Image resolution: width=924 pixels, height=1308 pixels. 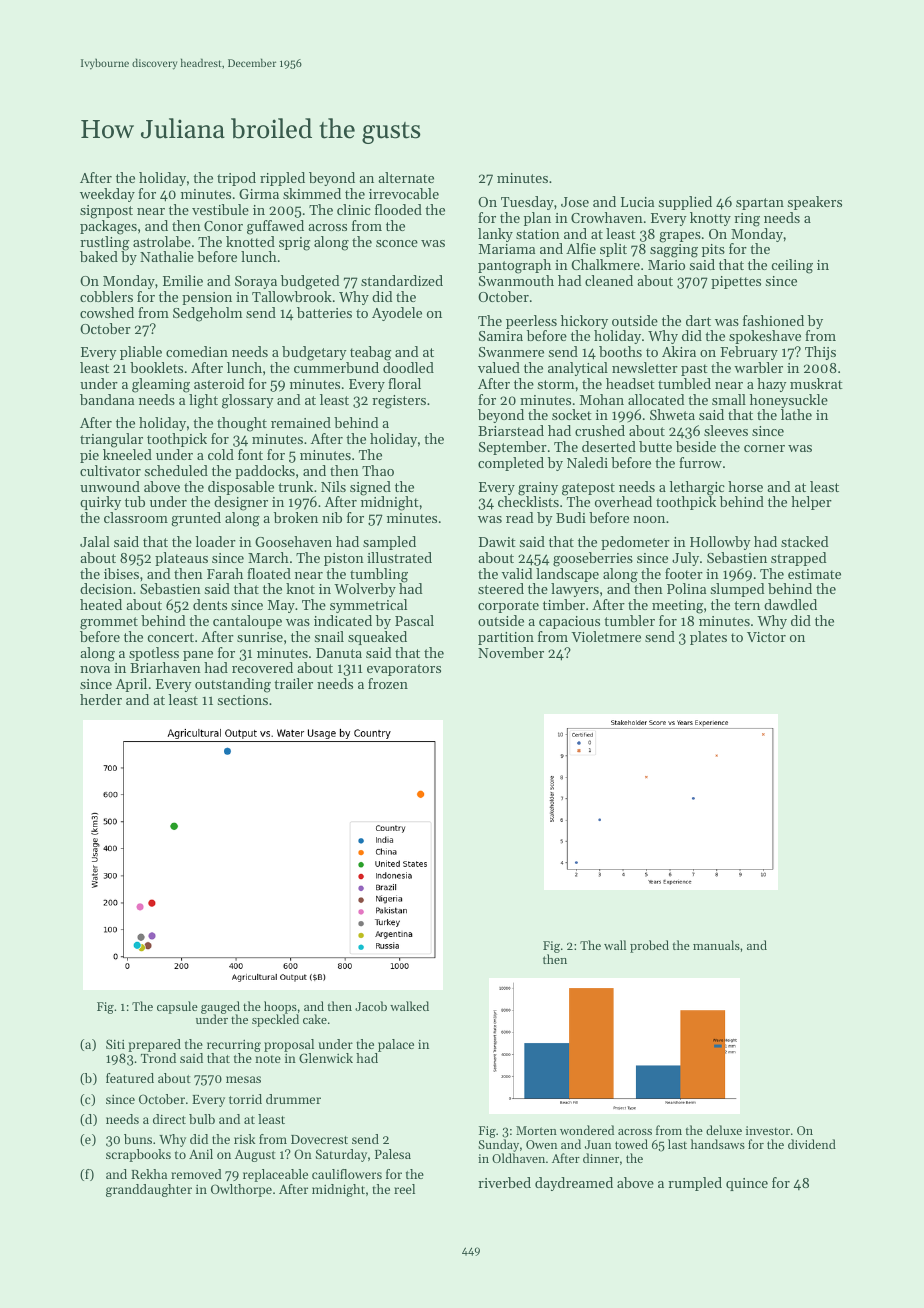 What do you see at coordinates (716, 945) in the image?
I see `manuals` at bounding box center [716, 945].
